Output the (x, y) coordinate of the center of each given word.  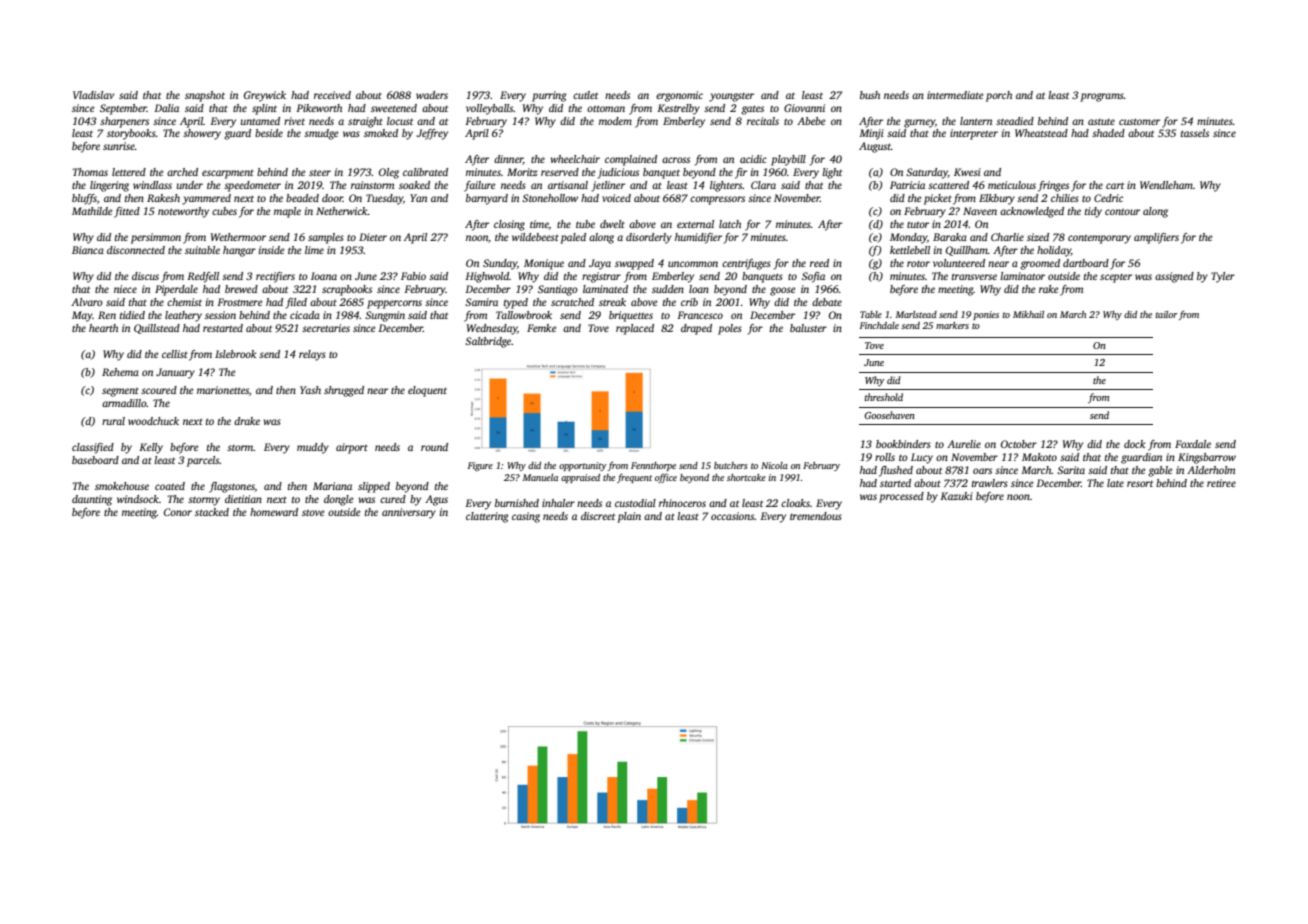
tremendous (816, 516)
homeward (274, 512)
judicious (618, 173)
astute (1101, 122)
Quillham (967, 251)
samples (326, 238)
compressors (717, 200)
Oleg (389, 173)
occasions (732, 516)
